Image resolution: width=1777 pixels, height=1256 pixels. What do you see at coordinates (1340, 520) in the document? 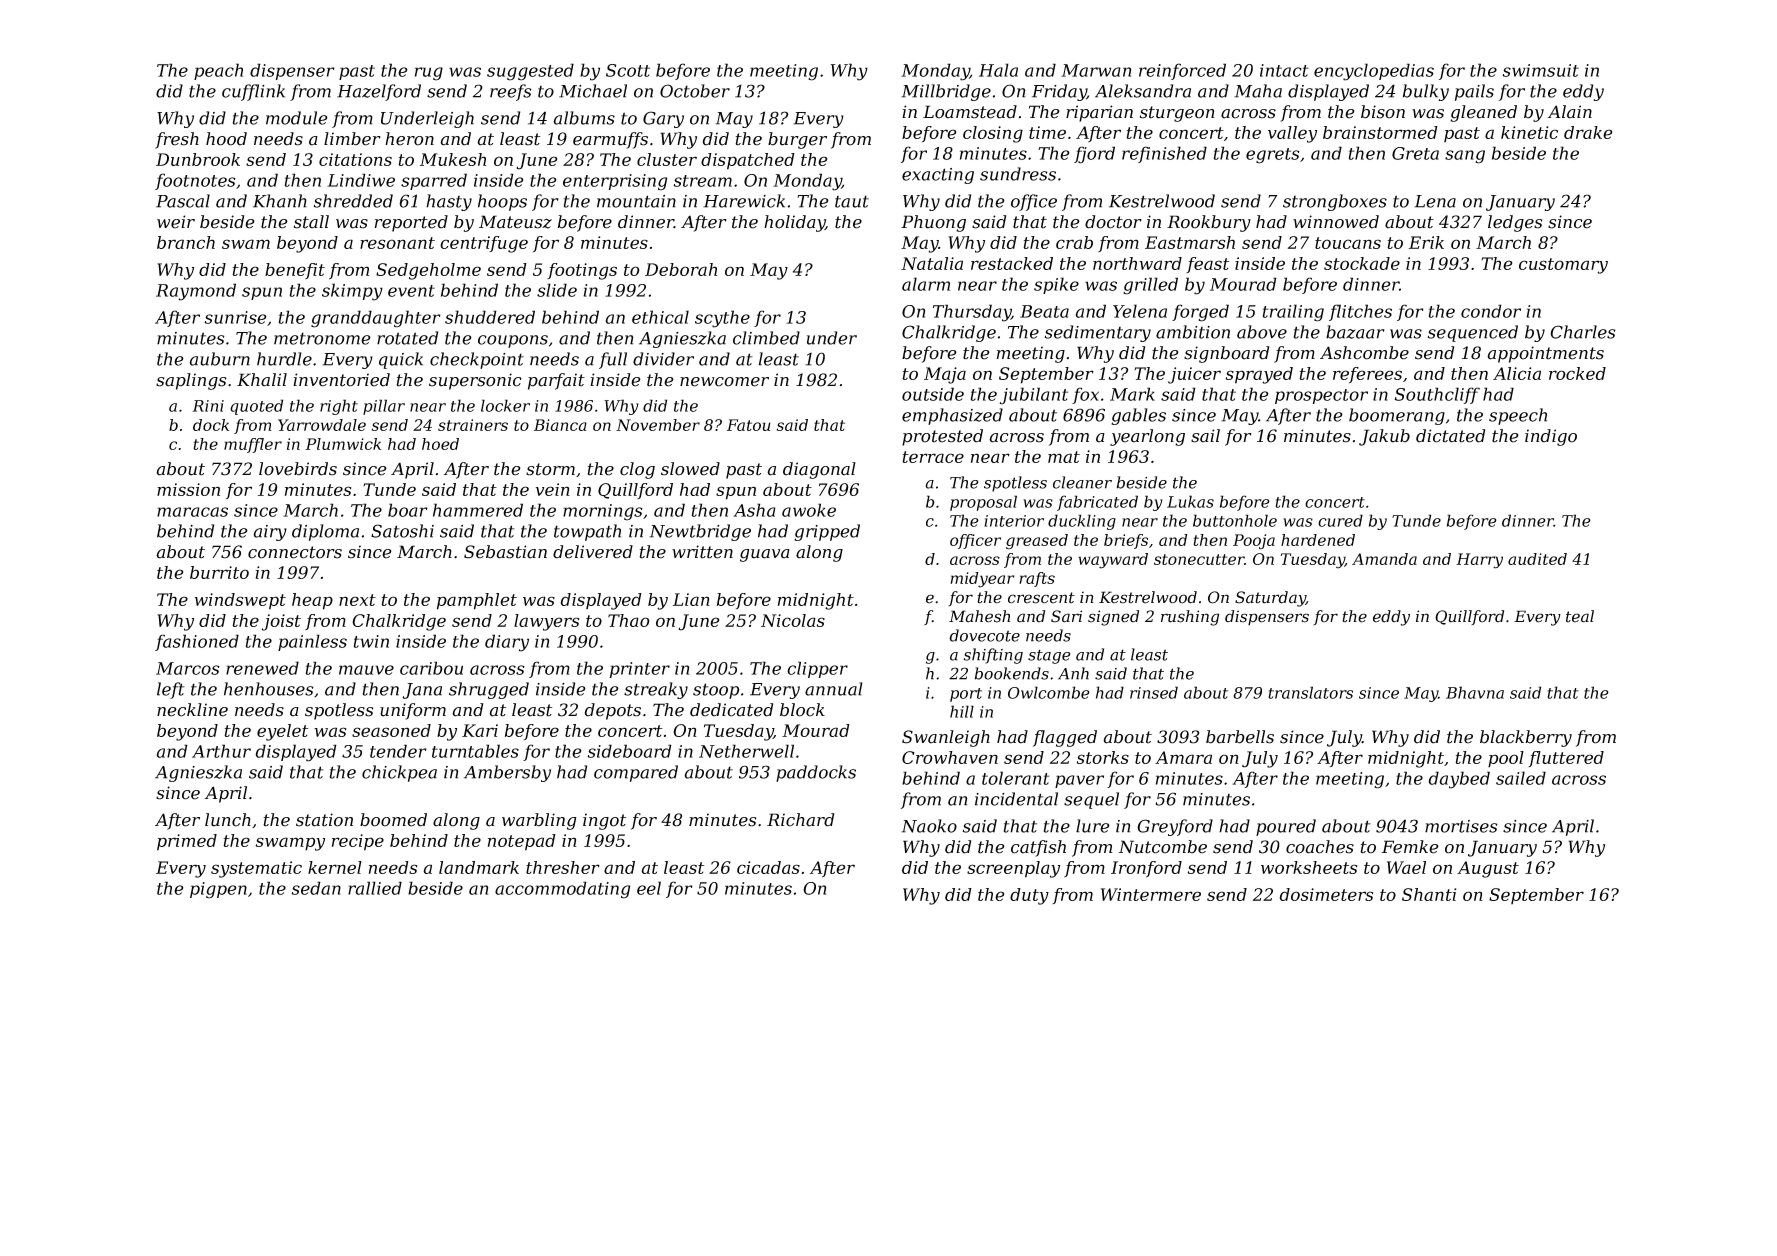
I see `cured` at bounding box center [1340, 520].
